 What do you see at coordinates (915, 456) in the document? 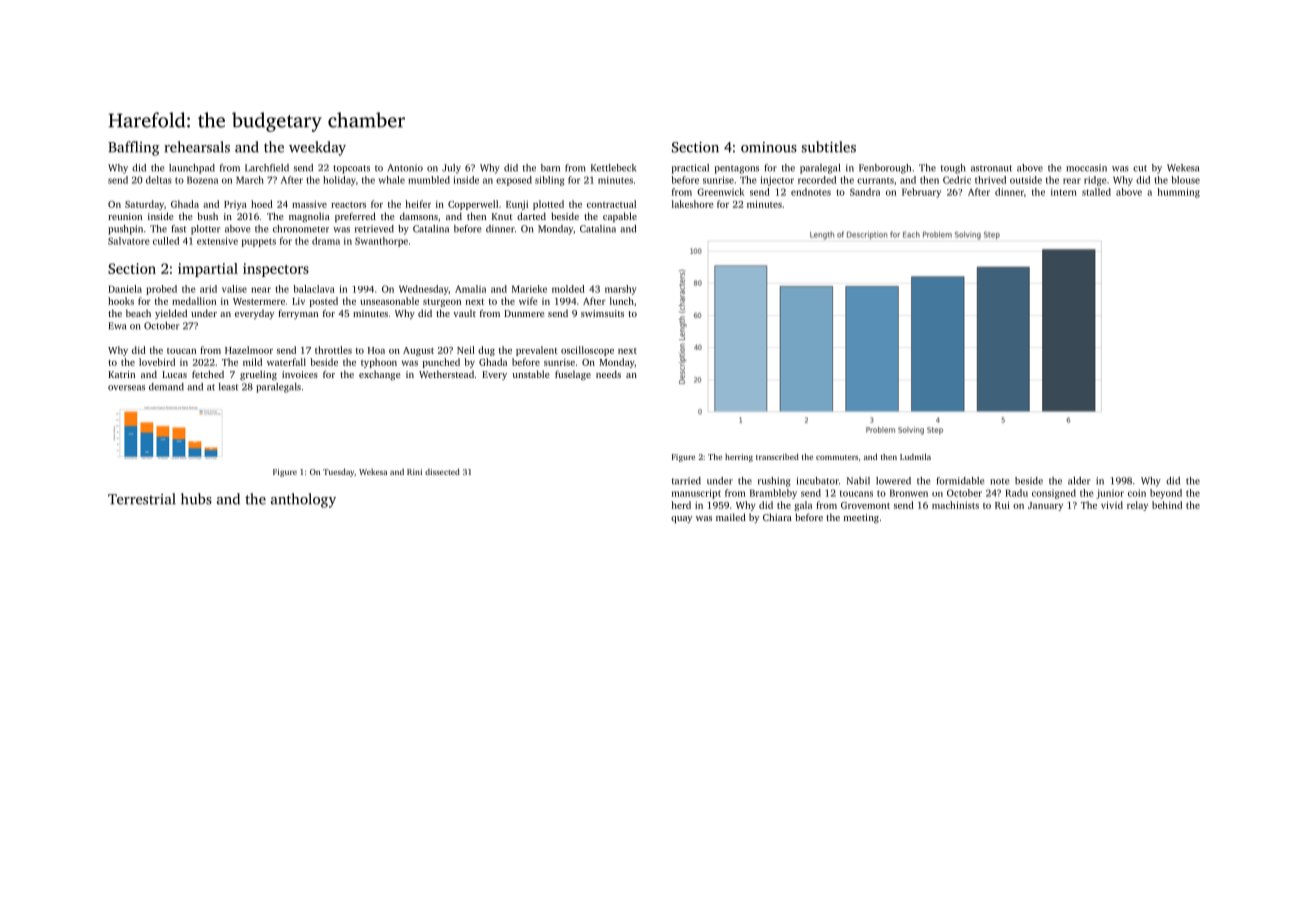
I see `Ludmila` at bounding box center [915, 456].
